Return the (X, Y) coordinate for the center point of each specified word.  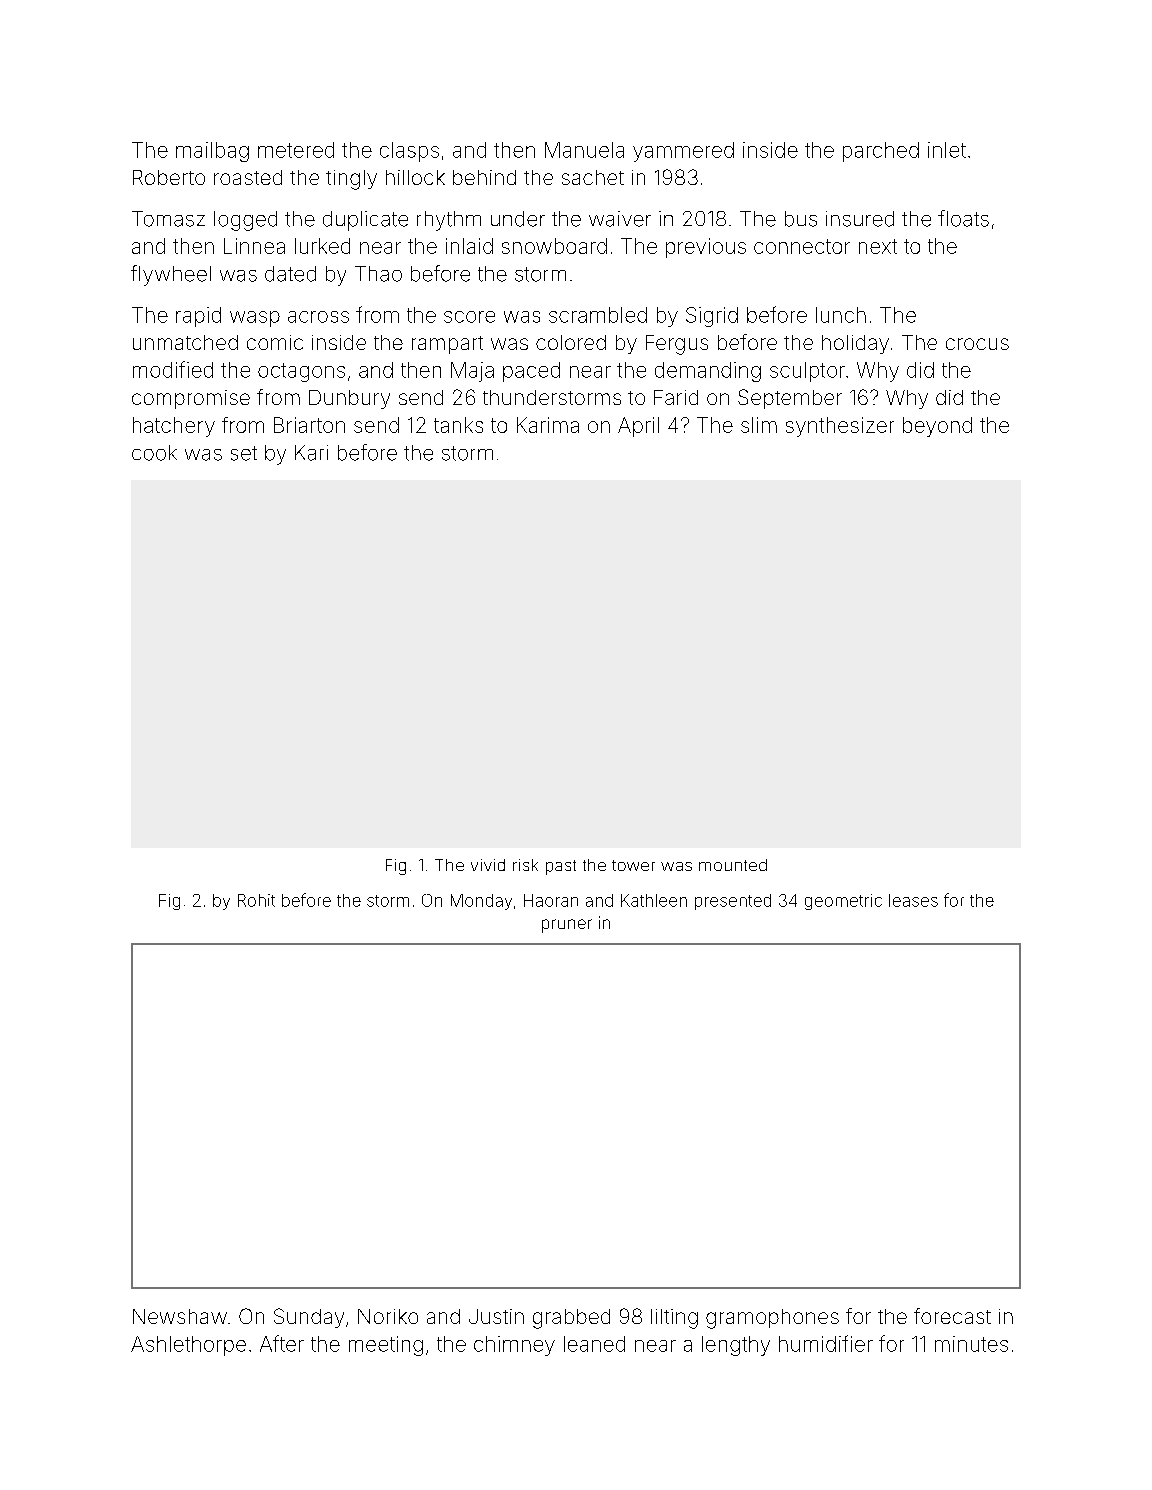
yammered (683, 152)
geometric (843, 902)
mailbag (212, 152)
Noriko (388, 1316)
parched (881, 152)
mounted (733, 865)
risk (525, 865)
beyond (937, 427)
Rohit (256, 900)
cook (154, 453)
